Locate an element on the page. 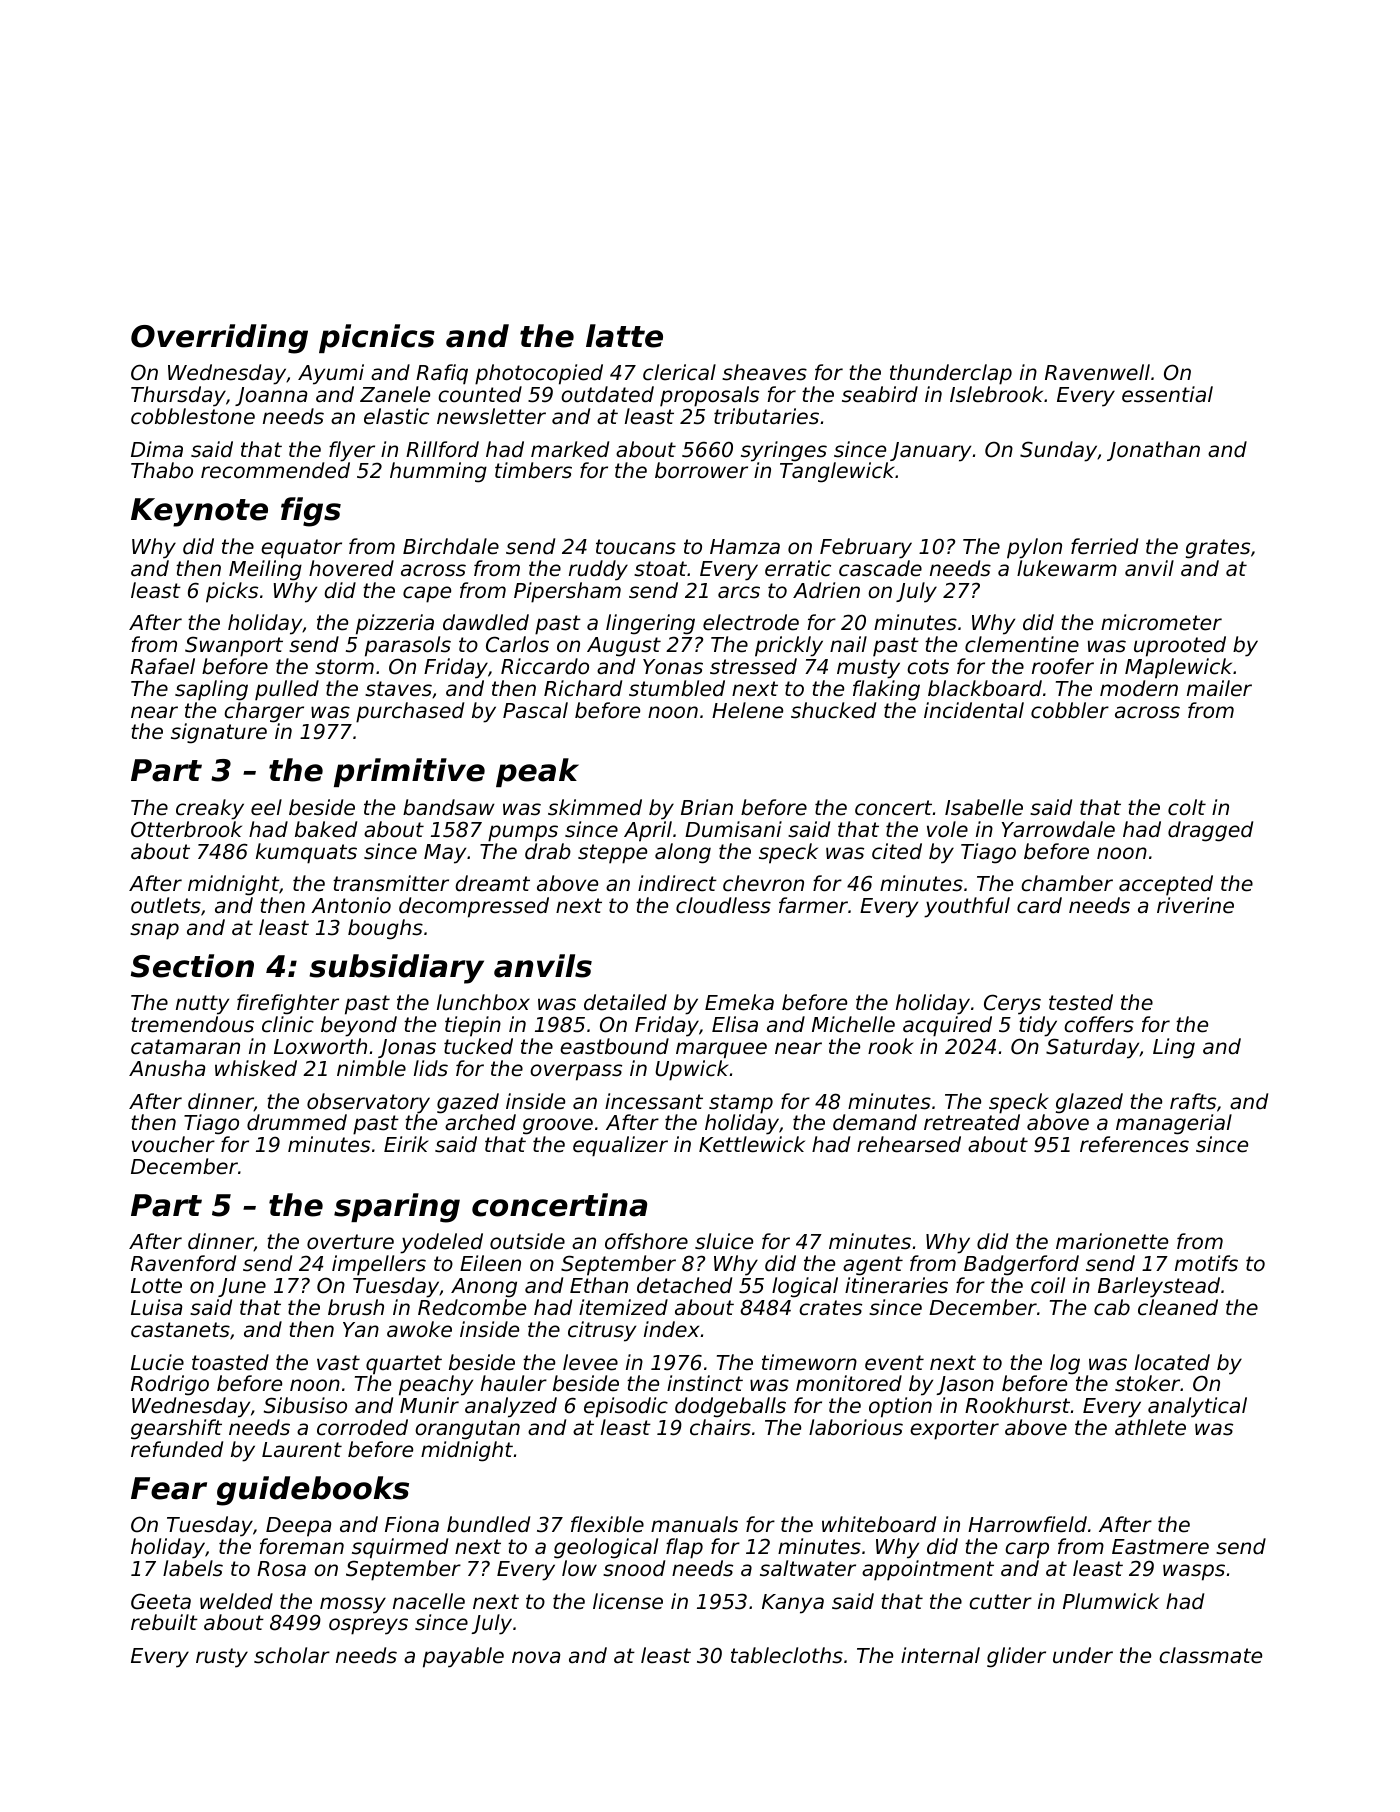  voucher is located at coordinates (173, 1144).
